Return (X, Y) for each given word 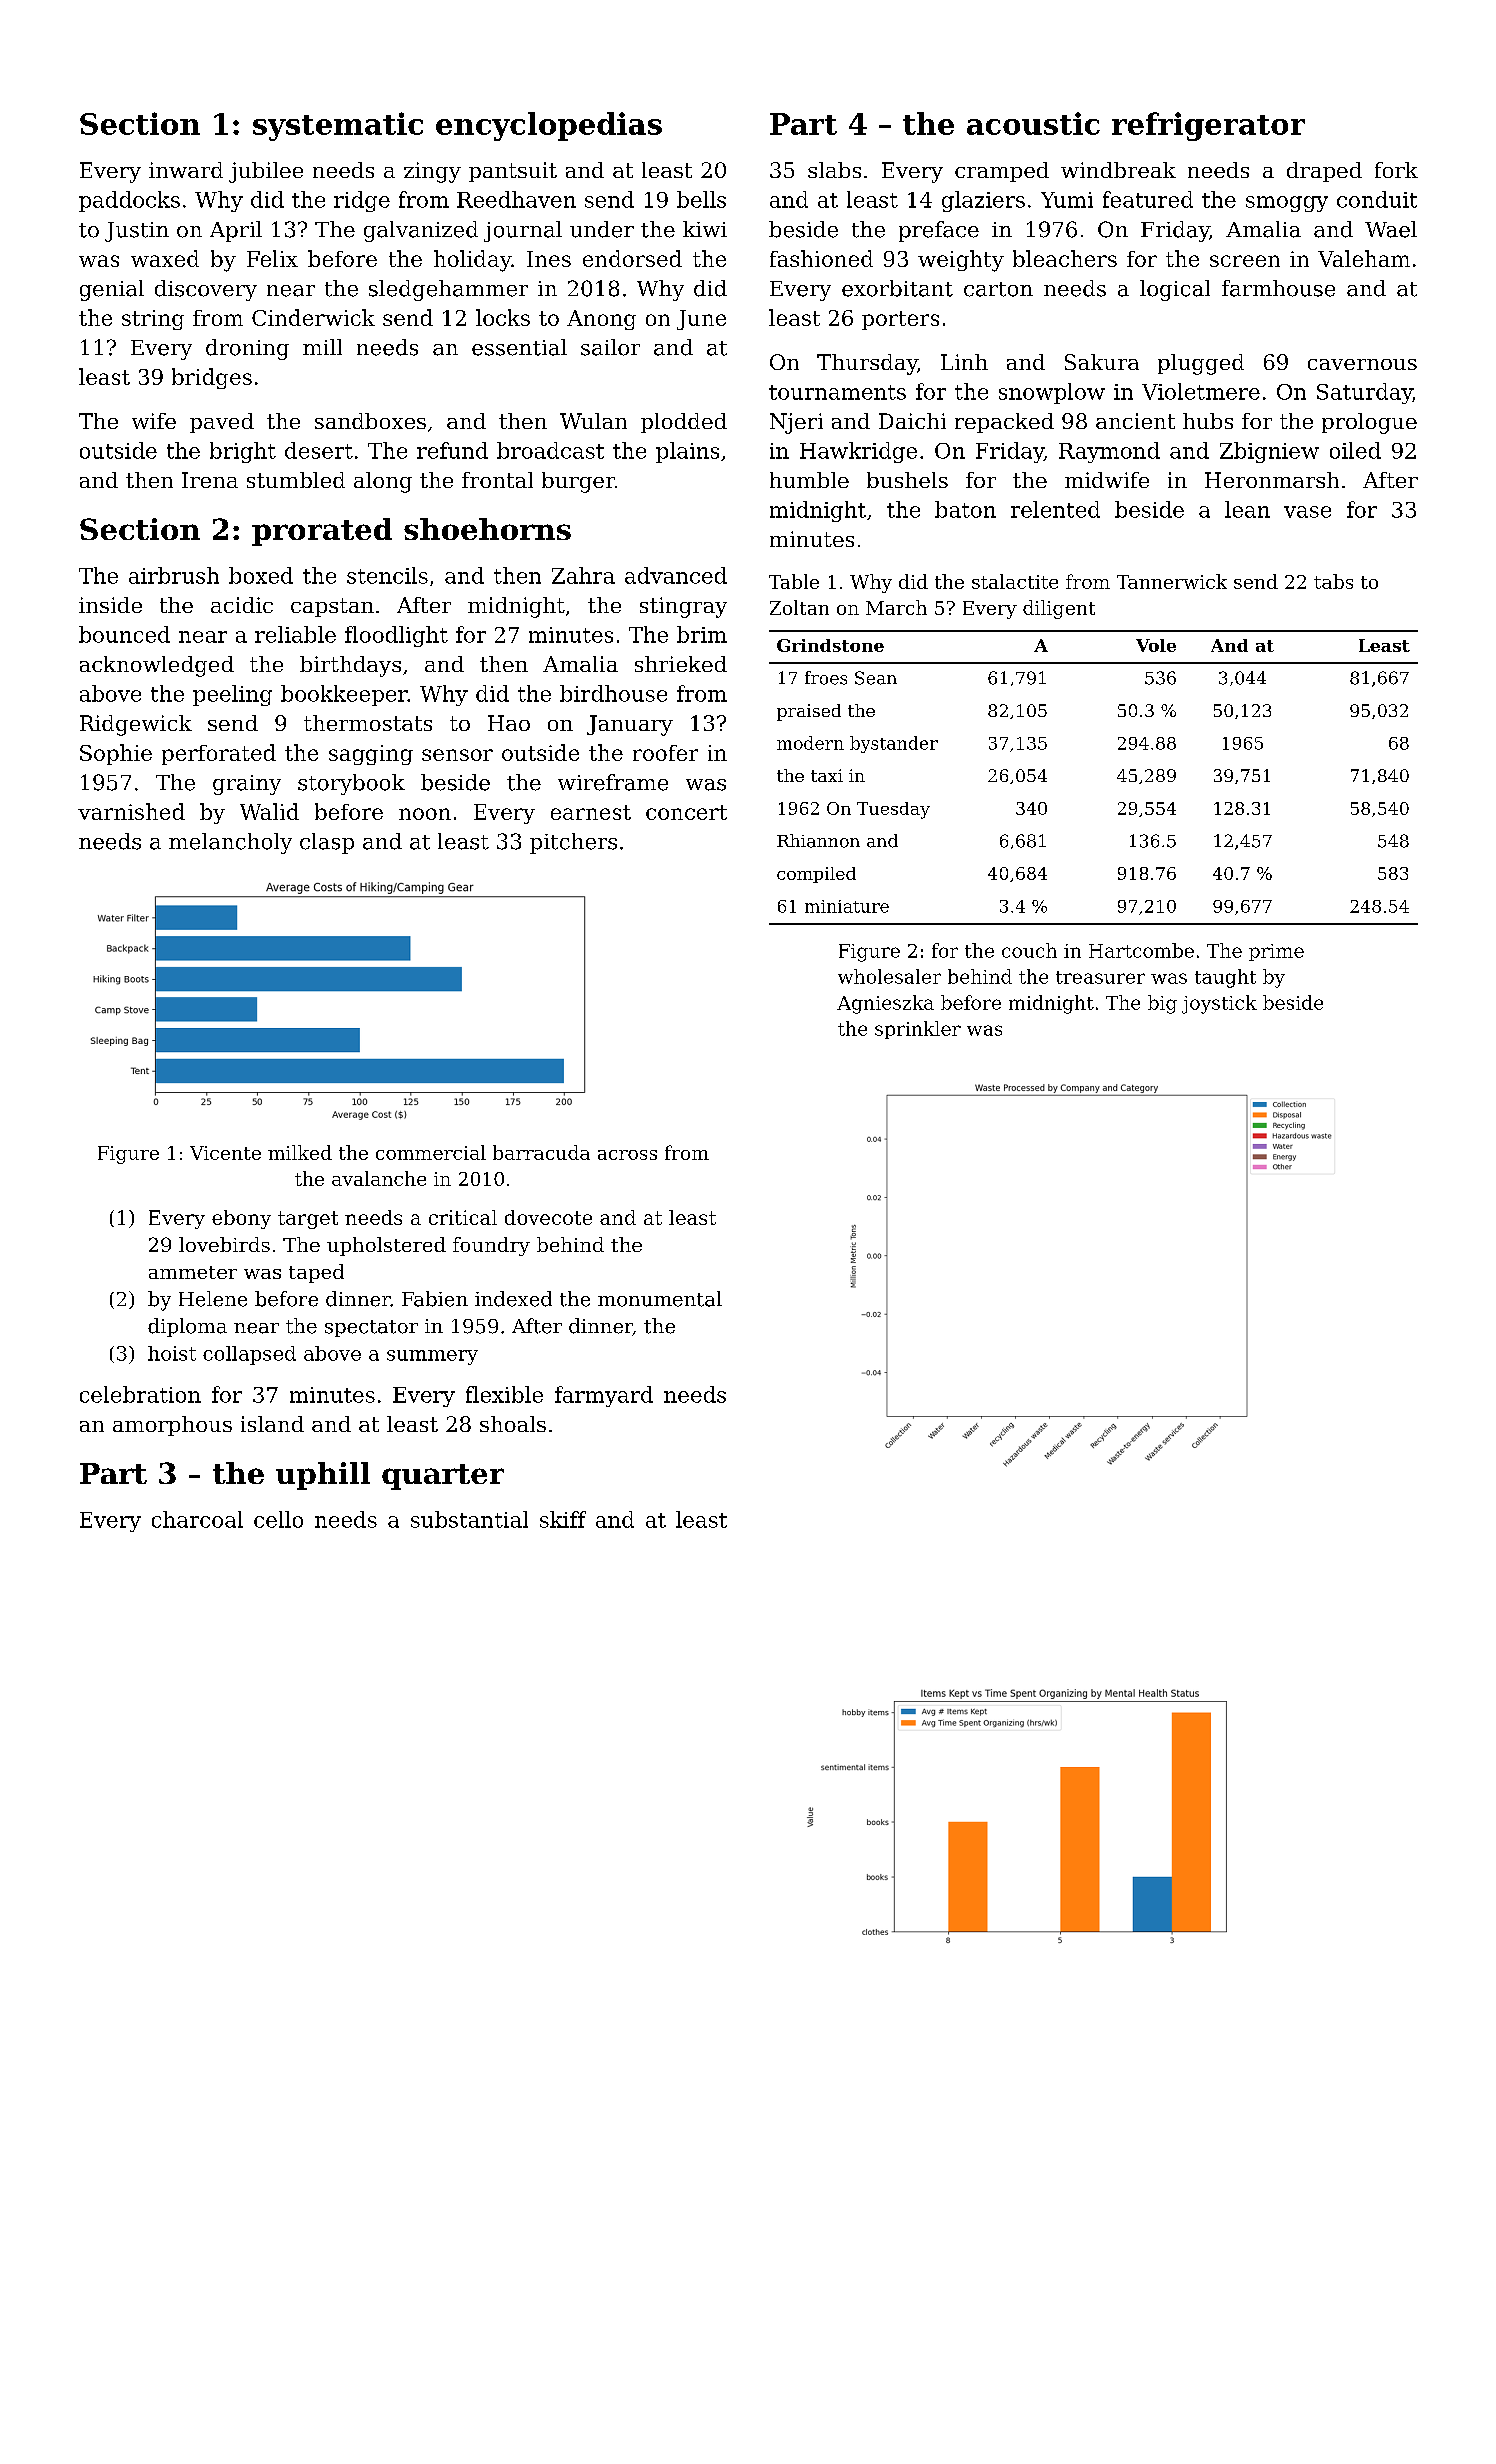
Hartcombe (1141, 950)
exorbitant (897, 288)
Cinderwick (313, 317)
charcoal (197, 1519)
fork (1396, 170)
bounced (124, 634)
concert (686, 812)
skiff (563, 1519)
